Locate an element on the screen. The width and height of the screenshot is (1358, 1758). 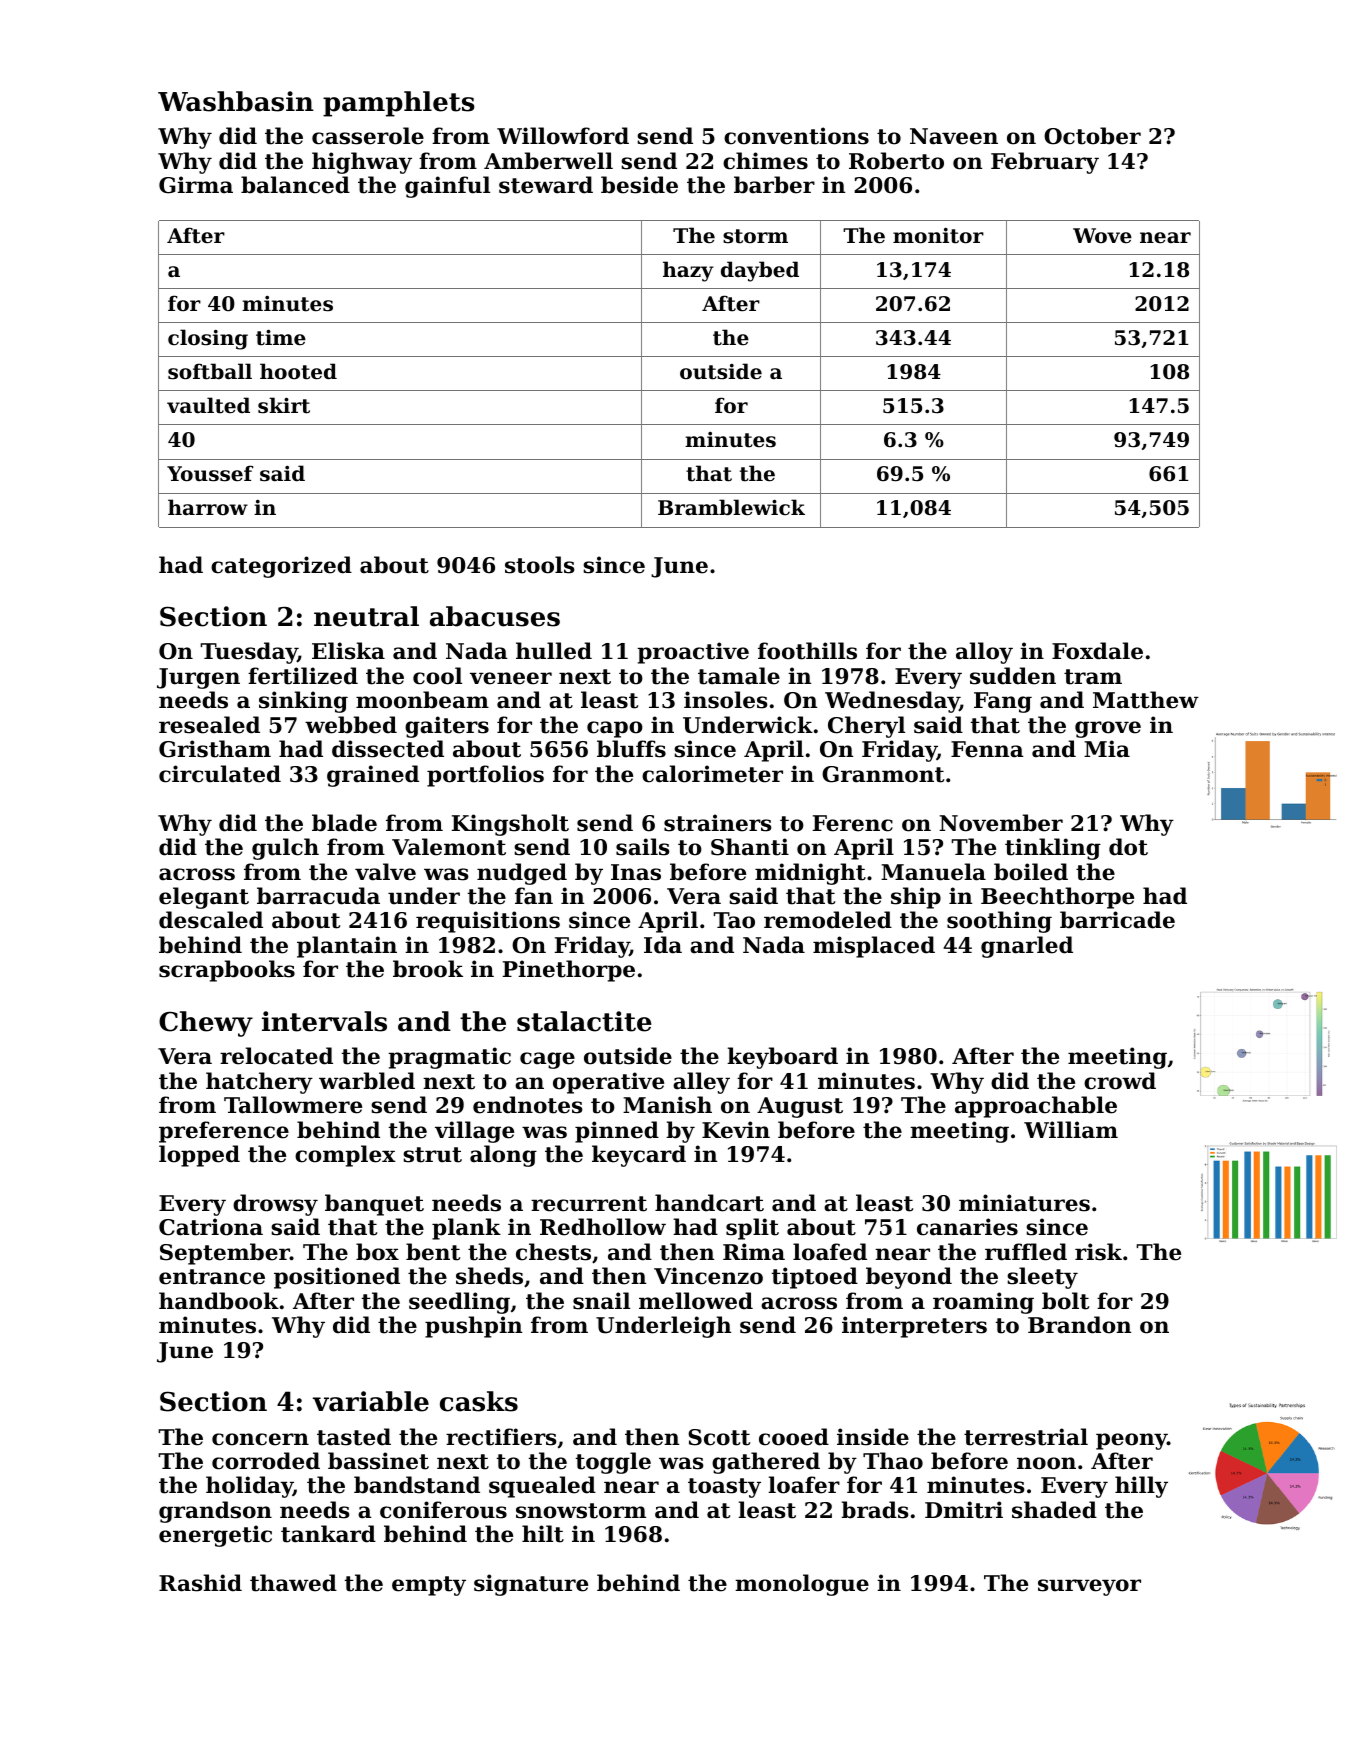
positioned is located at coordinates (337, 1278).
